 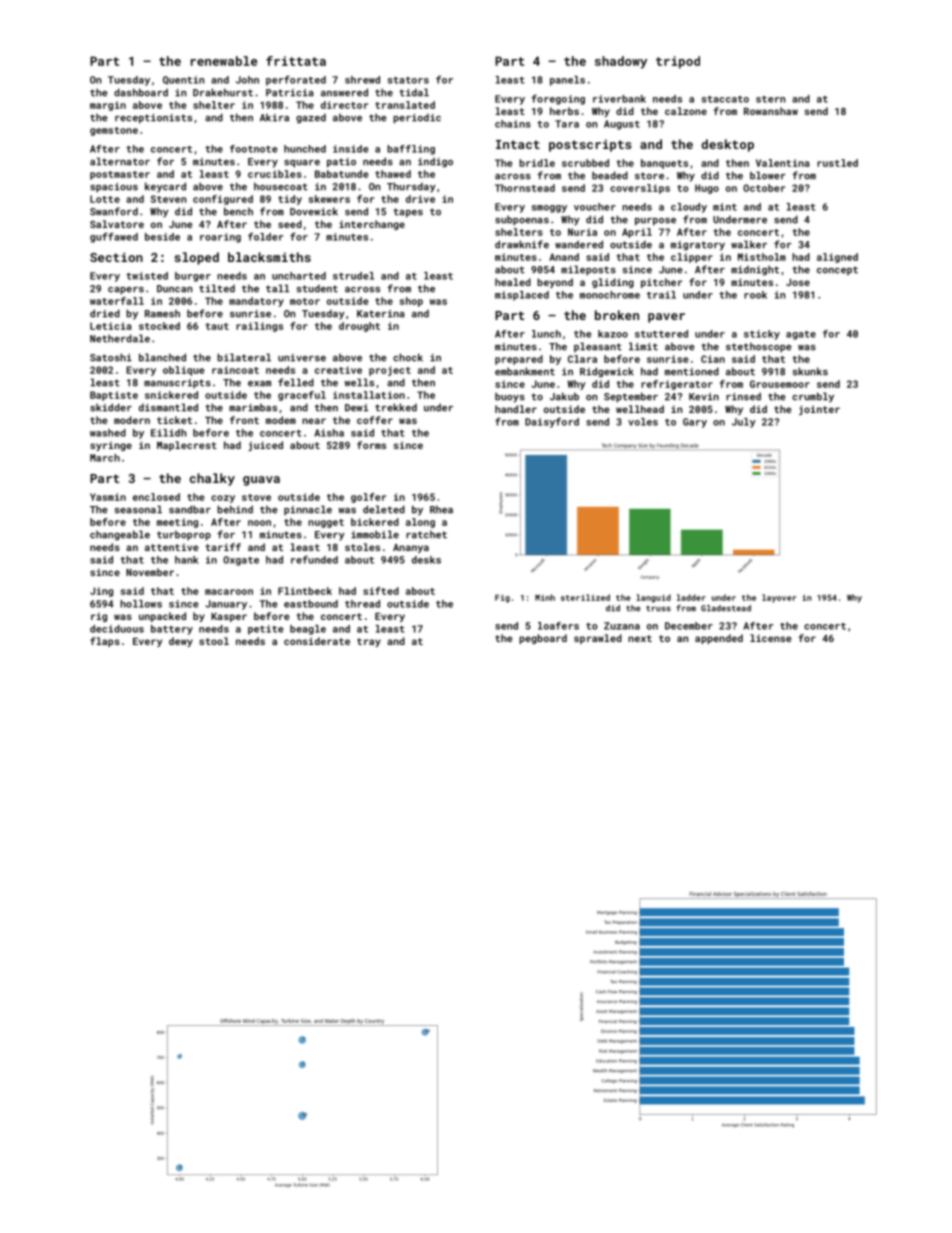 What do you see at coordinates (254, 149) in the screenshot?
I see `footnote` at bounding box center [254, 149].
